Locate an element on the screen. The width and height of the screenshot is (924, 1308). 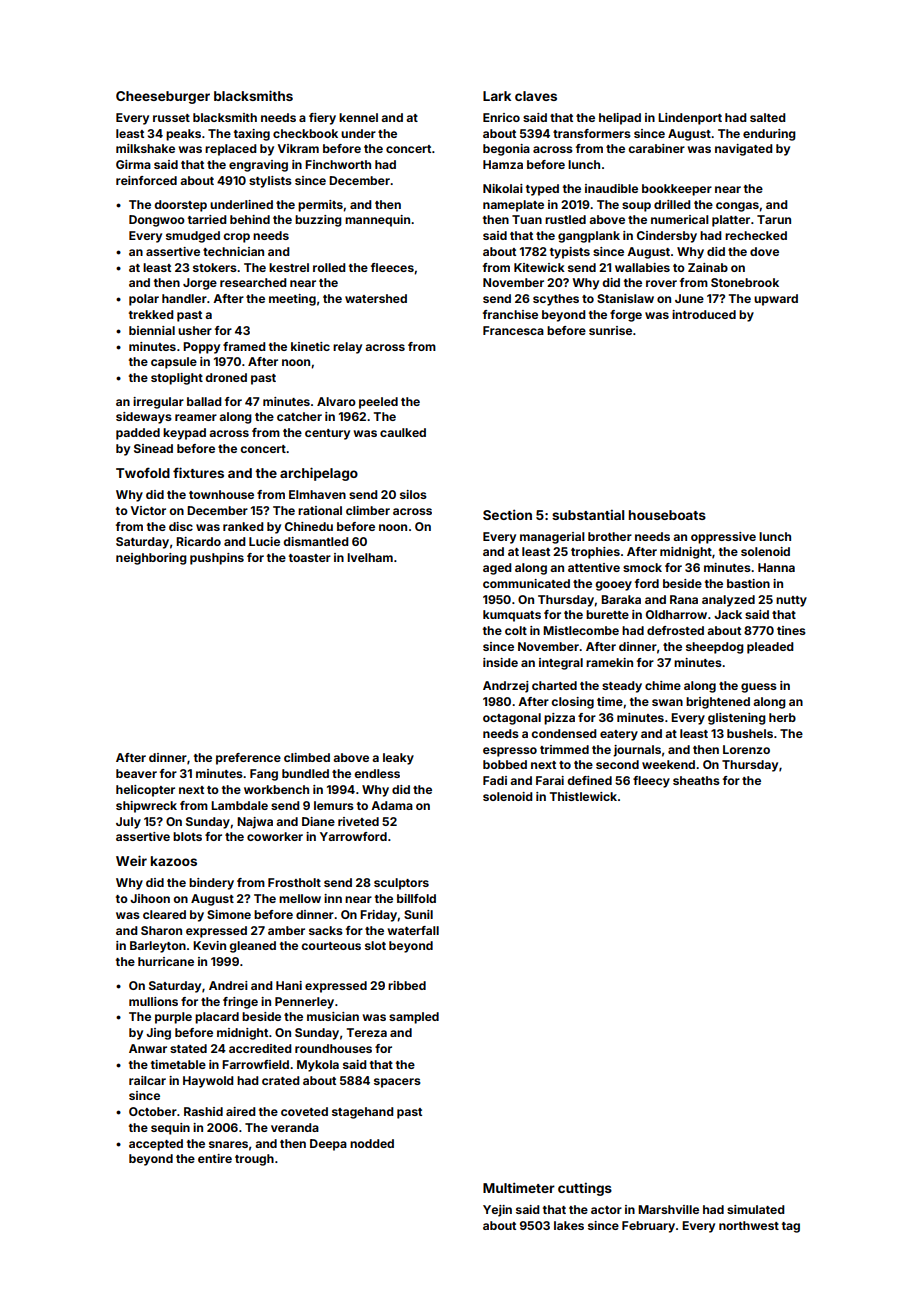
lakes is located at coordinates (569, 1225).
